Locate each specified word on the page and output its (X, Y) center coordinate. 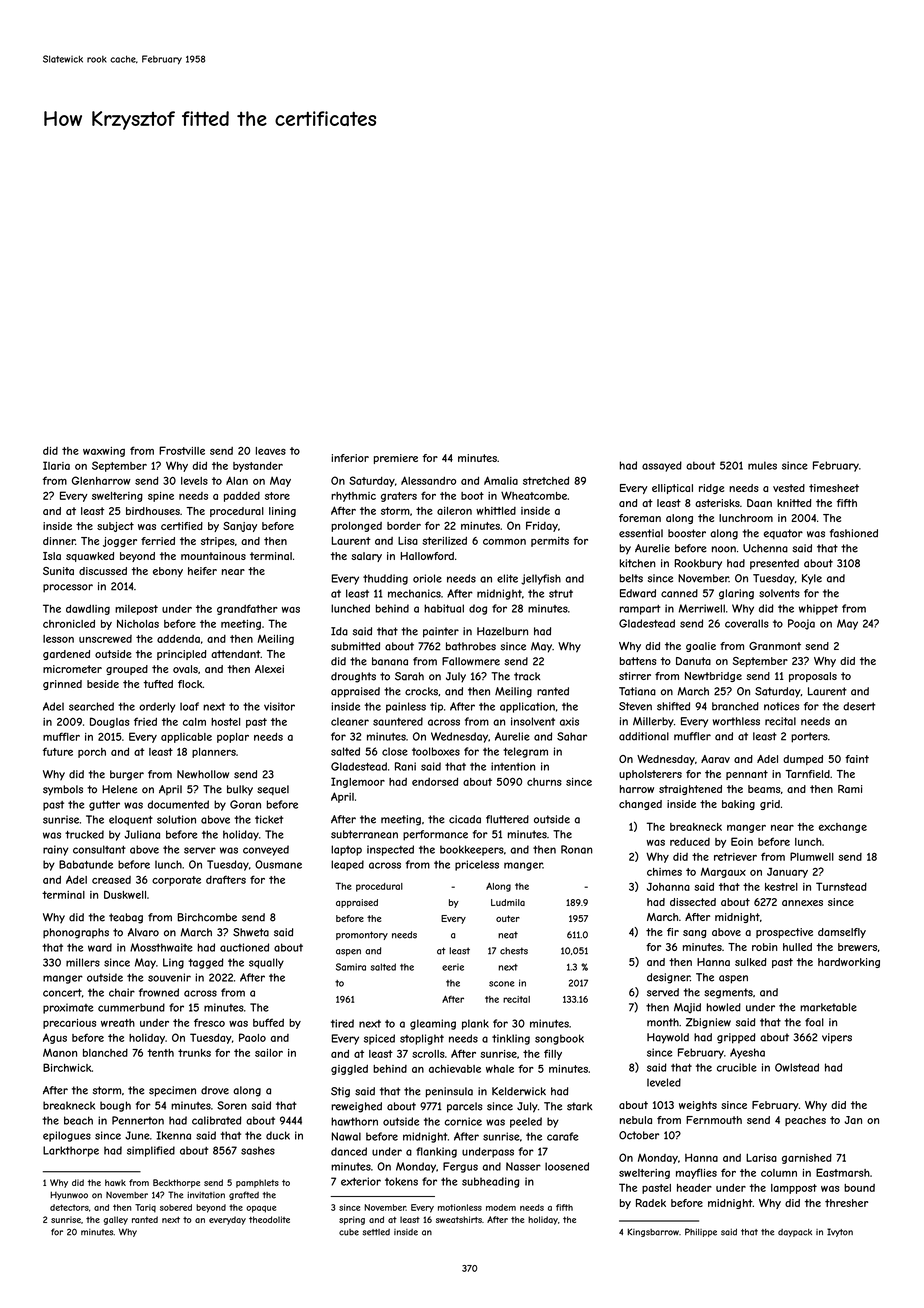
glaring (736, 594)
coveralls (747, 623)
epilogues (67, 1136)
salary (366, 557)
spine (161, 497)
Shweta (251, 932)
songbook (559, 1039)
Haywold (668, 1038)
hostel (225, 722)
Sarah (409, 676)
